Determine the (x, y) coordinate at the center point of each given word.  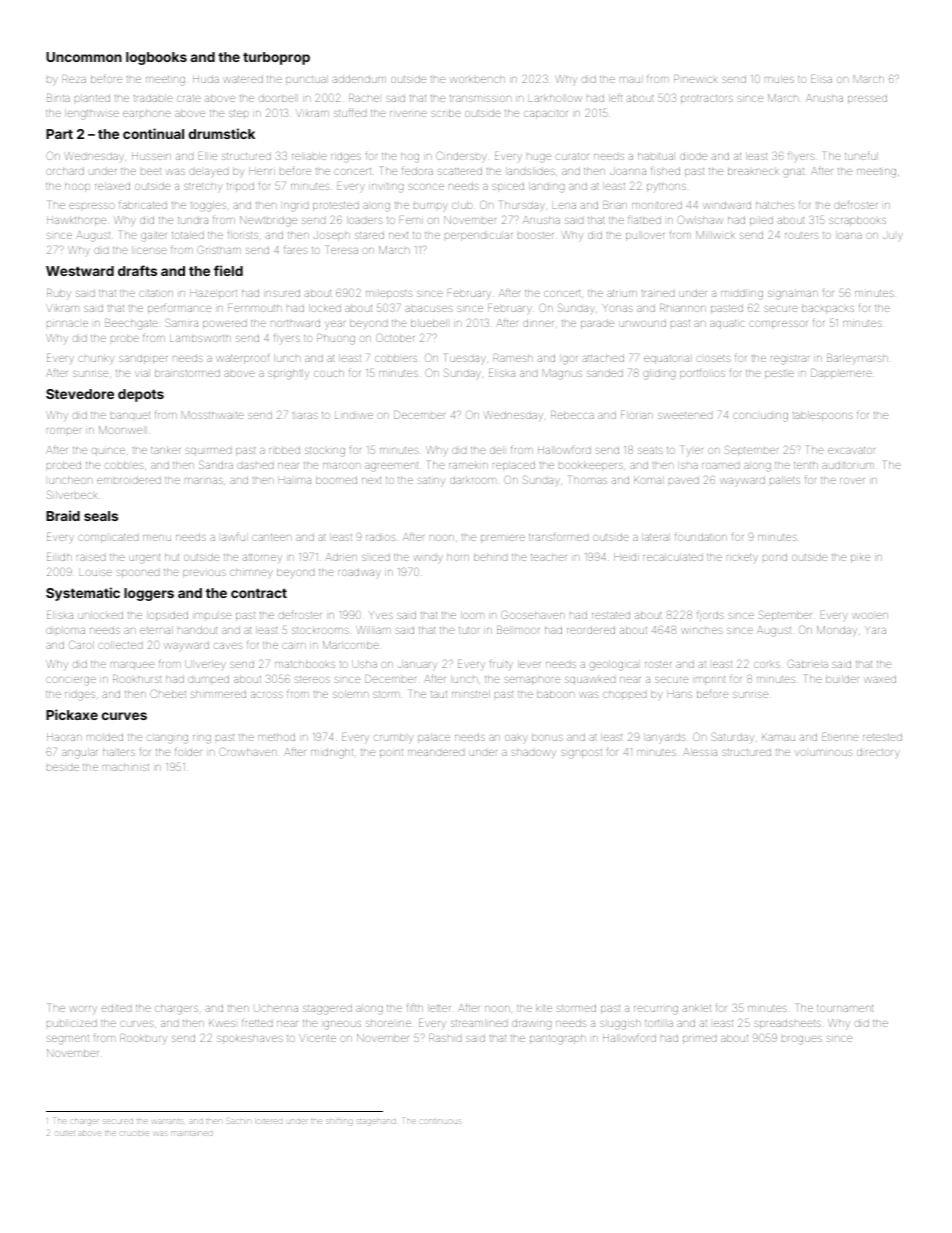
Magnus (562, 374)
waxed (880, 679)
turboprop (276, 58)
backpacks (828, 309)
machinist (126, 767)
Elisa (821, 79)
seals (101, 516)
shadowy (533, 752)
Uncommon (84, 57)
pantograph (558, 1039)
